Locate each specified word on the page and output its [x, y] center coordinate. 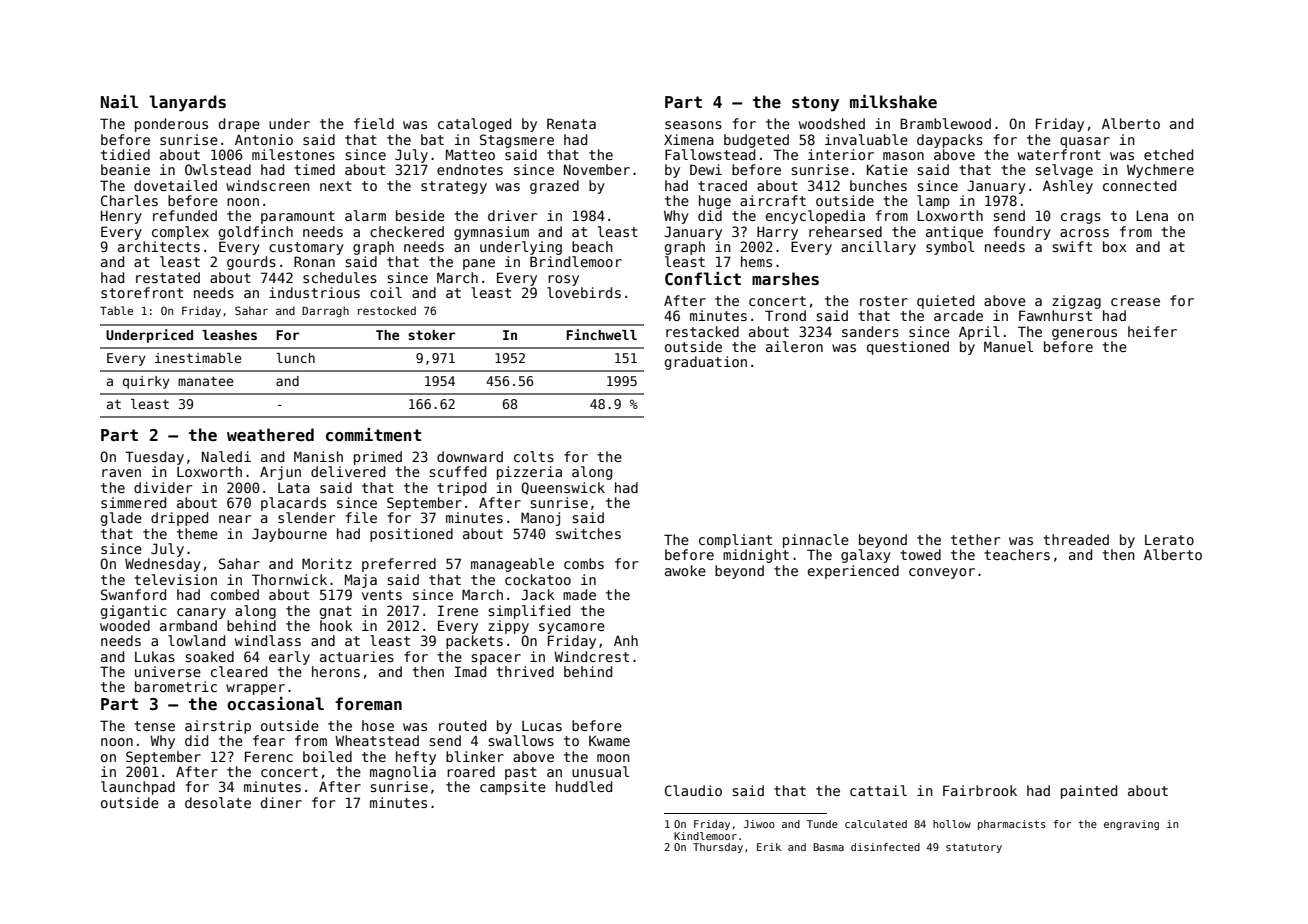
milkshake [893, 102]
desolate [218, 802]
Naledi [226, 456]
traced [722, 185]
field [374, 123]
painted [1089, 792]
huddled [584, 786]
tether [975, 539]
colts [534, 456]
